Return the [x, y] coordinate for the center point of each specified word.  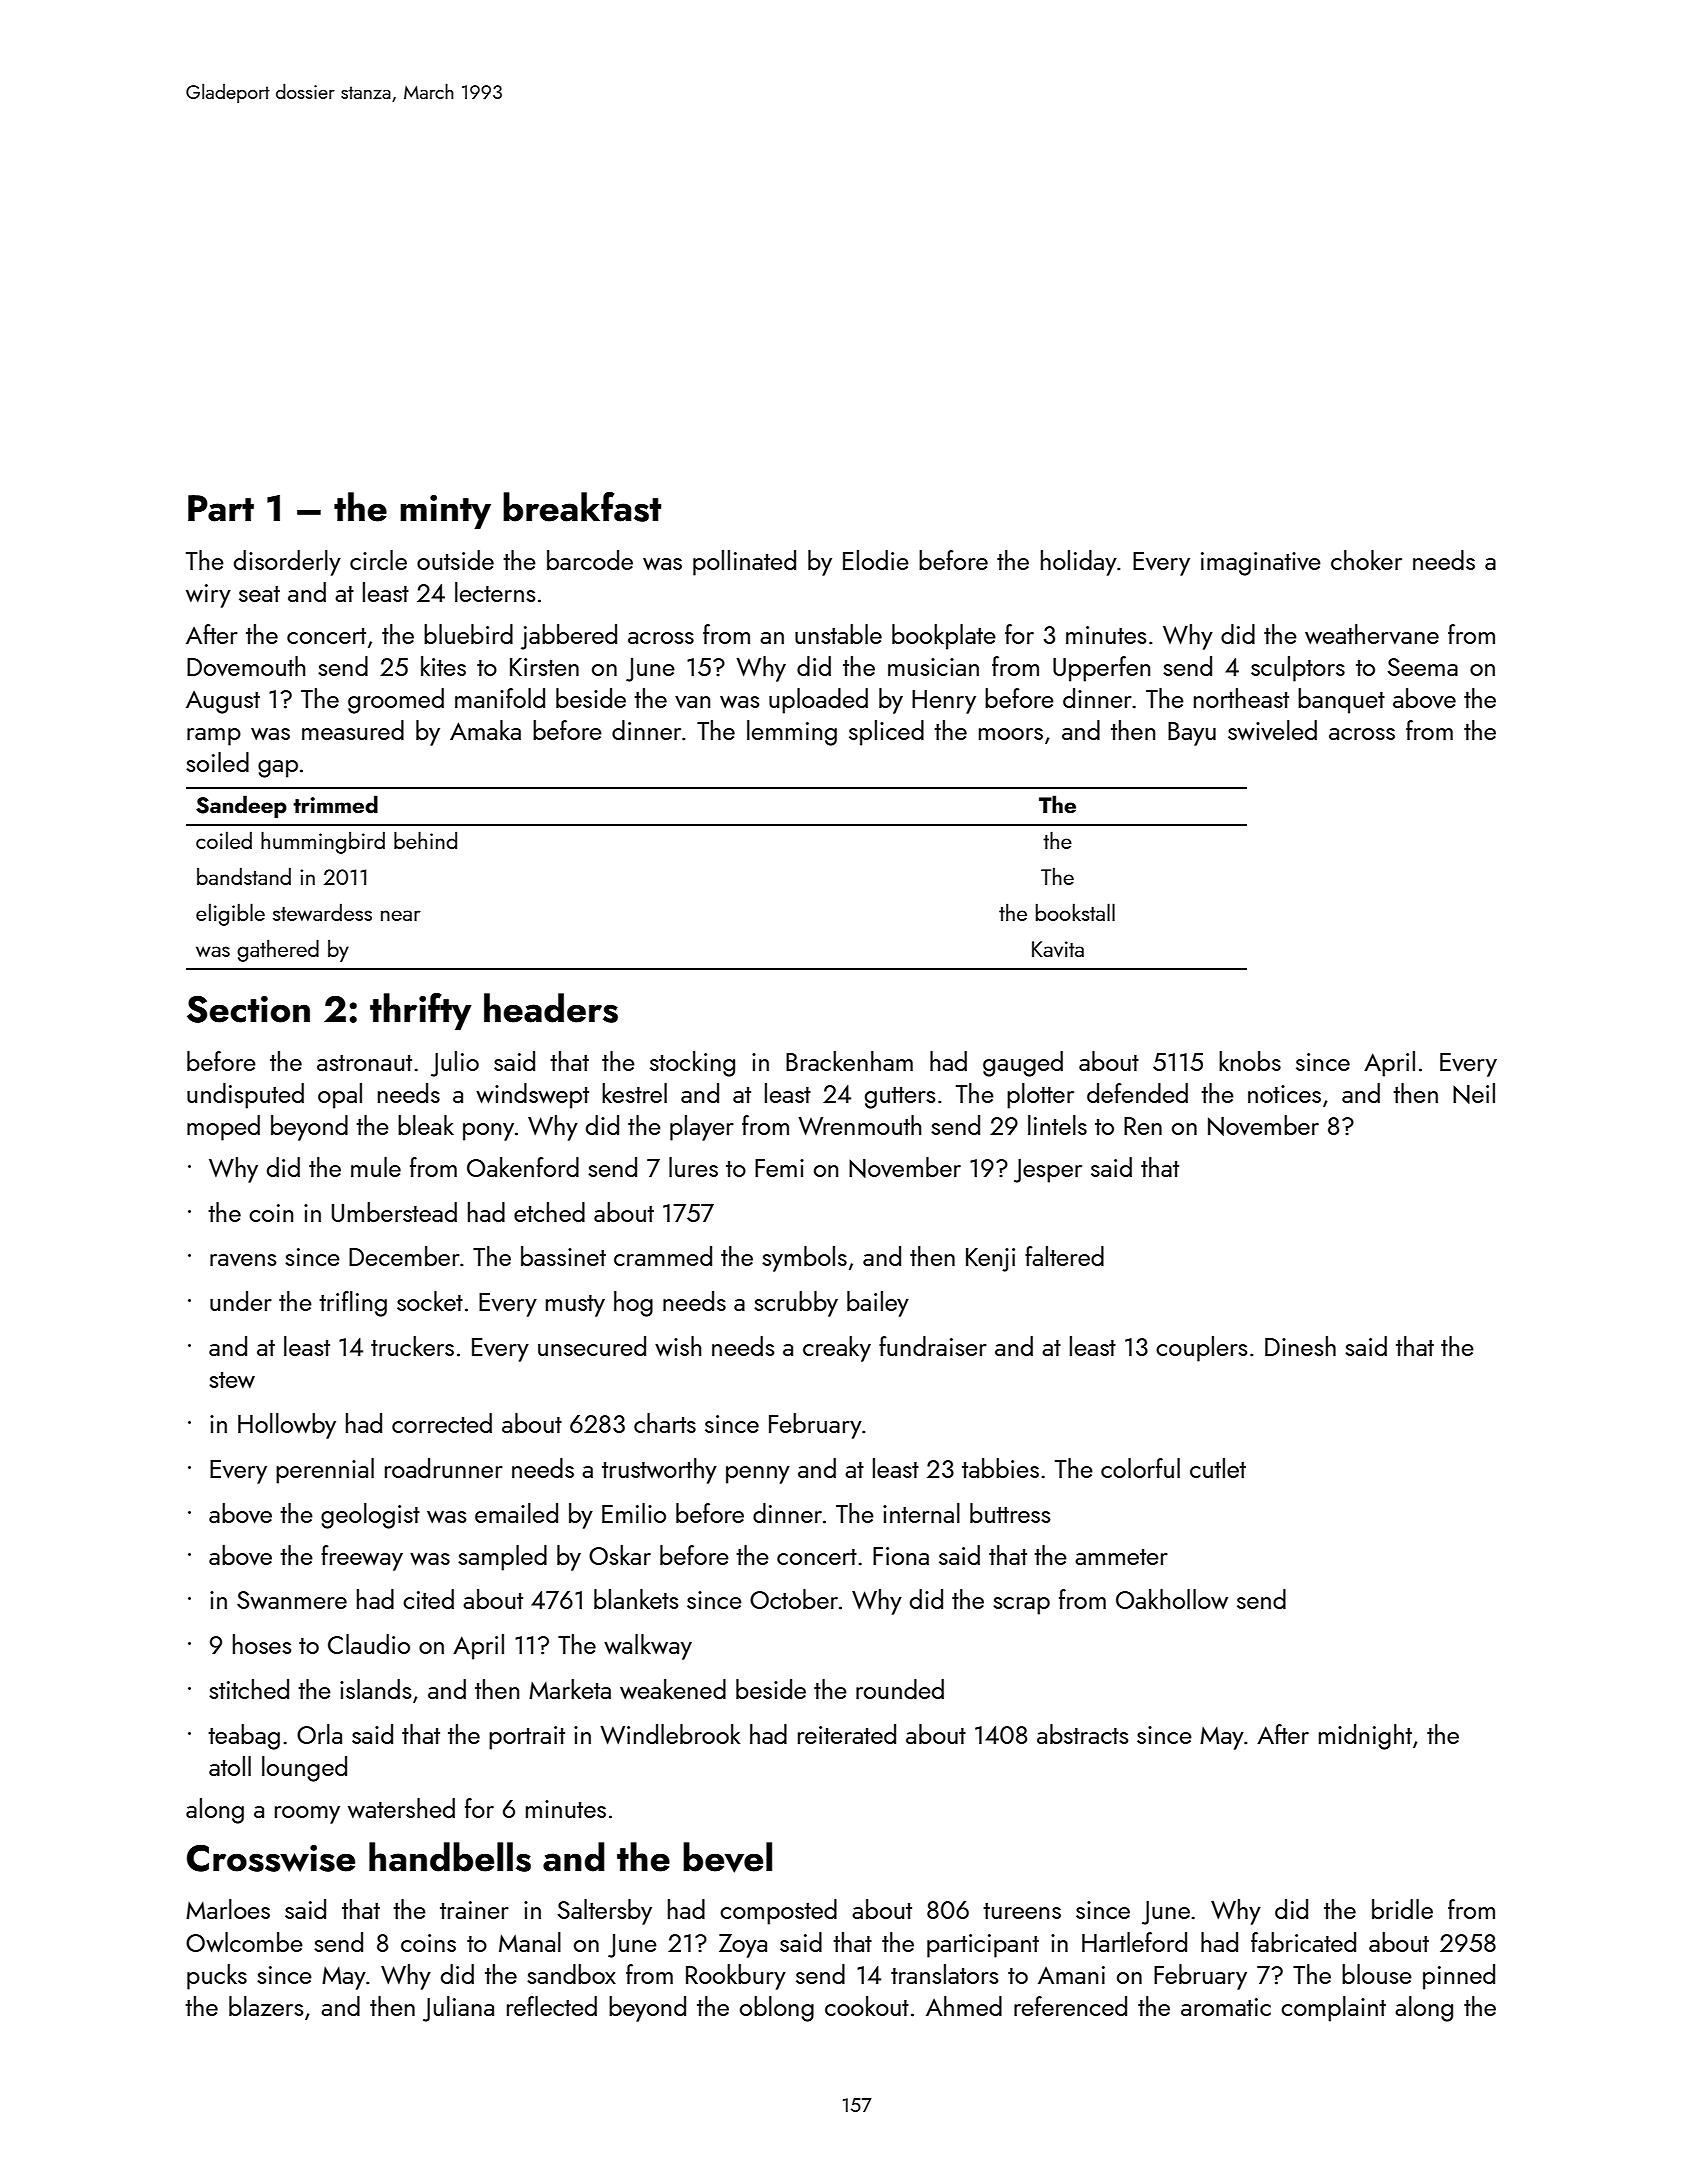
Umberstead [394, 1212]
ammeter [1121, 1557]
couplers [1201, 1349]
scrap [1021, 1606]
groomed [396, 701]
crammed [663, 1256]
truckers [412, 1346]
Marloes [228, 1909]
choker [1366, 560]
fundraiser [933, 1346]
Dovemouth [246, 666]
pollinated [744, 563]
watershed [401, 1808]
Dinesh [1300, 1346]
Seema [1423, 667]
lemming [792, 733]
